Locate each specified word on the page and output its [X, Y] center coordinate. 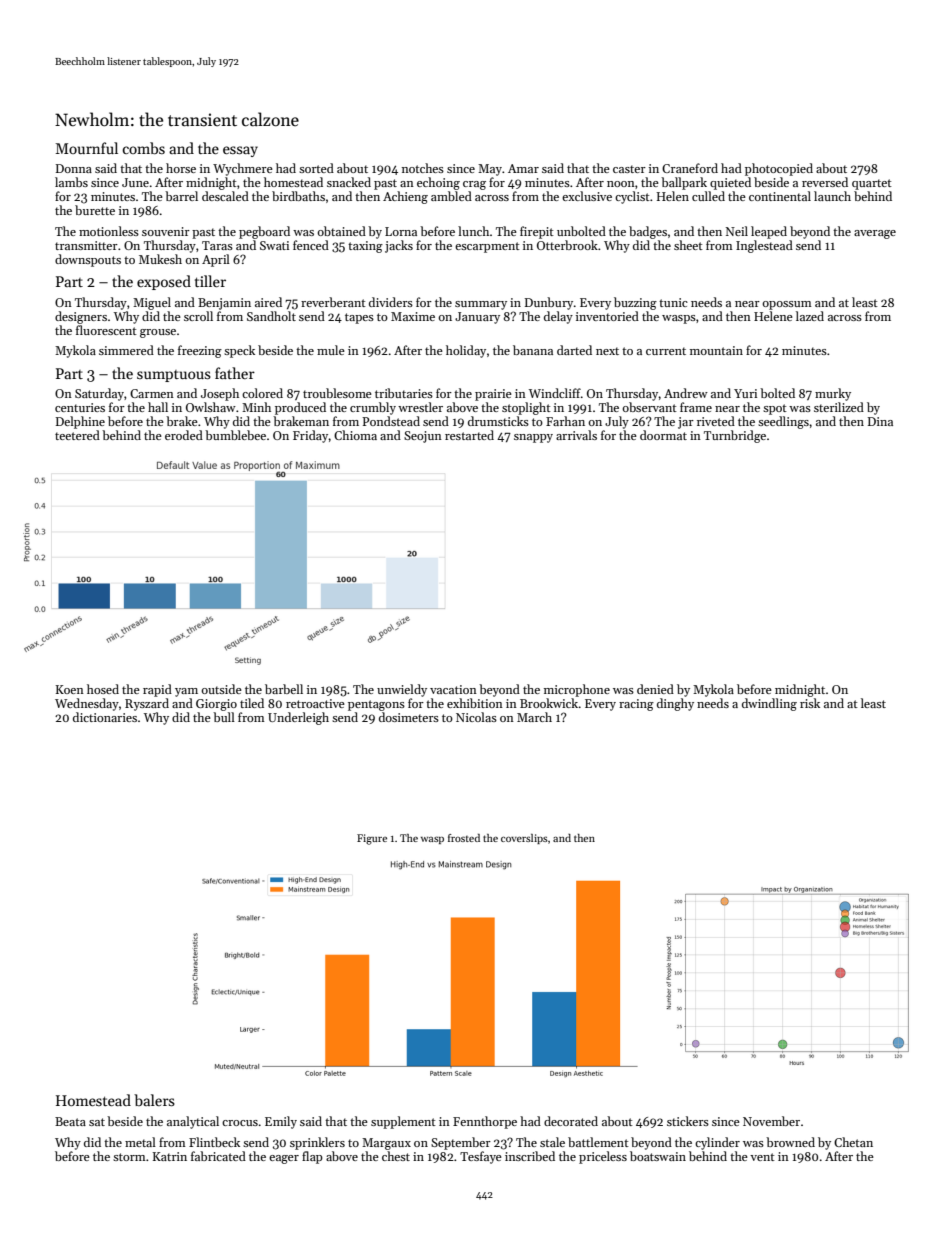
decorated [571, 1121]
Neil [737, 231]
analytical [193, 1122]
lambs [71, 182]
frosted [464, 838]
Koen [70, 689]
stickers [688, 1121]
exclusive [587, 196]
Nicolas [476, 717]
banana [533, 350]
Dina [880, 421]
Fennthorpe [485, 1122]
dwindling [769, 704]
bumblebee [235, 435]
